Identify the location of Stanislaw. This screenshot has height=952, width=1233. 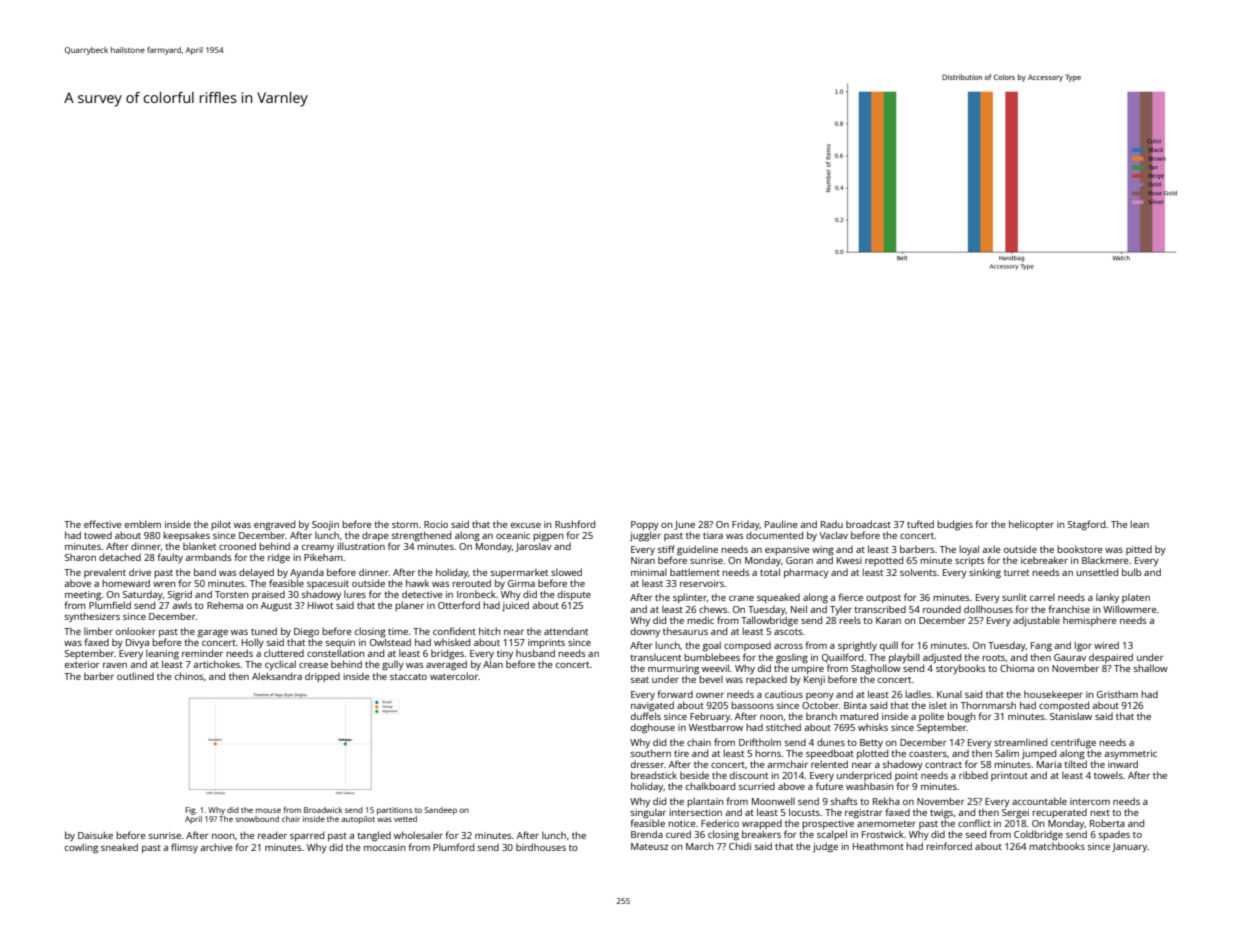
(1071, 716).
